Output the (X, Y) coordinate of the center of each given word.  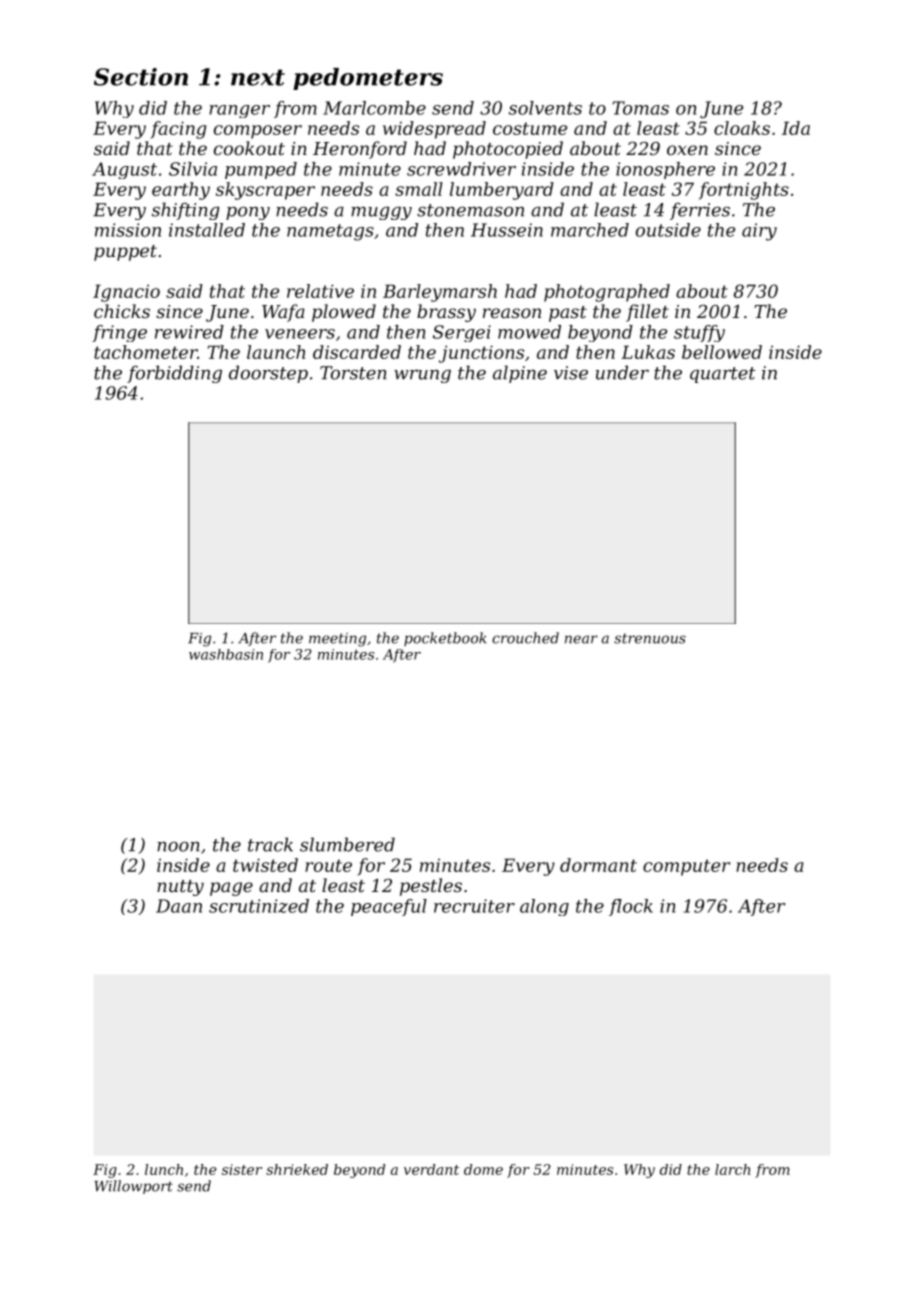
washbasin (226, 654)
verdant (431, 1169)
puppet (125, 253)
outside (668, 230)
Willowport (133, 1187)
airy (759, 232)
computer (686, 867)
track (270, 844)
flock (631, 907)
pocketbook (445, 639)
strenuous (650, 638)
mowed (529, 332)
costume (530, 128)
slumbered (347, 844)
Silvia (193, 169)
